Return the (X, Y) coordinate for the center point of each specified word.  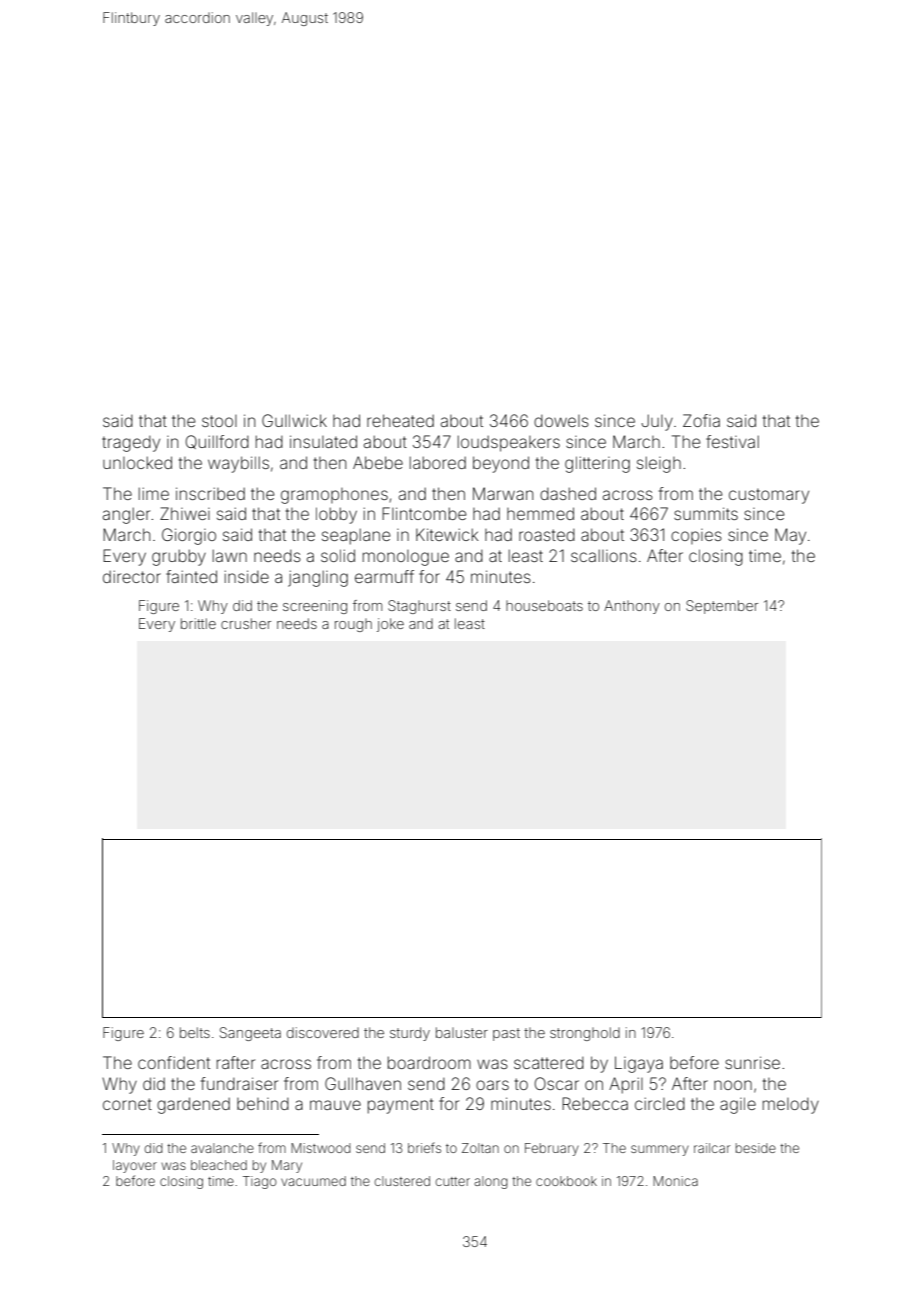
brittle (198, 623)
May (790, 536)
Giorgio (189, 536)
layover (135, 1166)
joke (390, 625)
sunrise (752, 1062)
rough (353, 625)
